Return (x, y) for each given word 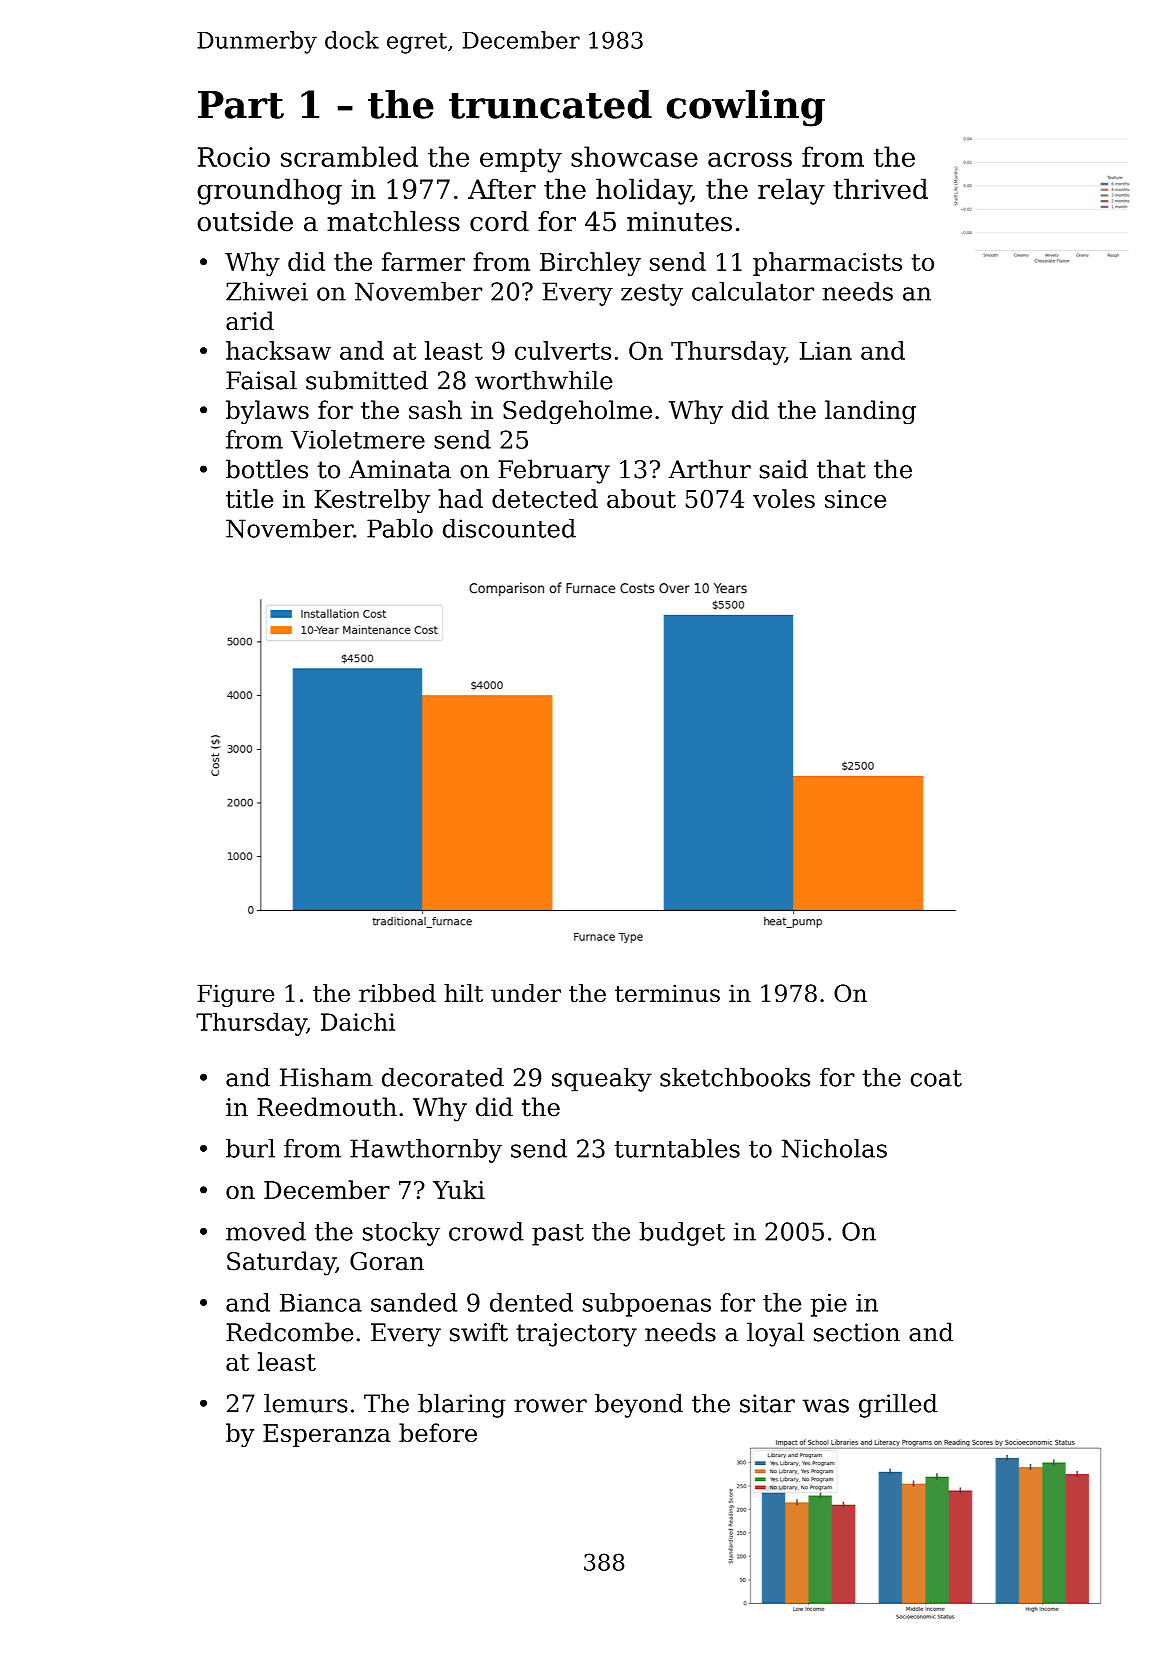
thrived (880, 188)
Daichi (358, 1022)
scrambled (349, 156)
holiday (643, 191)
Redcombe (289, 1332)
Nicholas (834, 1148)
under (526, 993)
